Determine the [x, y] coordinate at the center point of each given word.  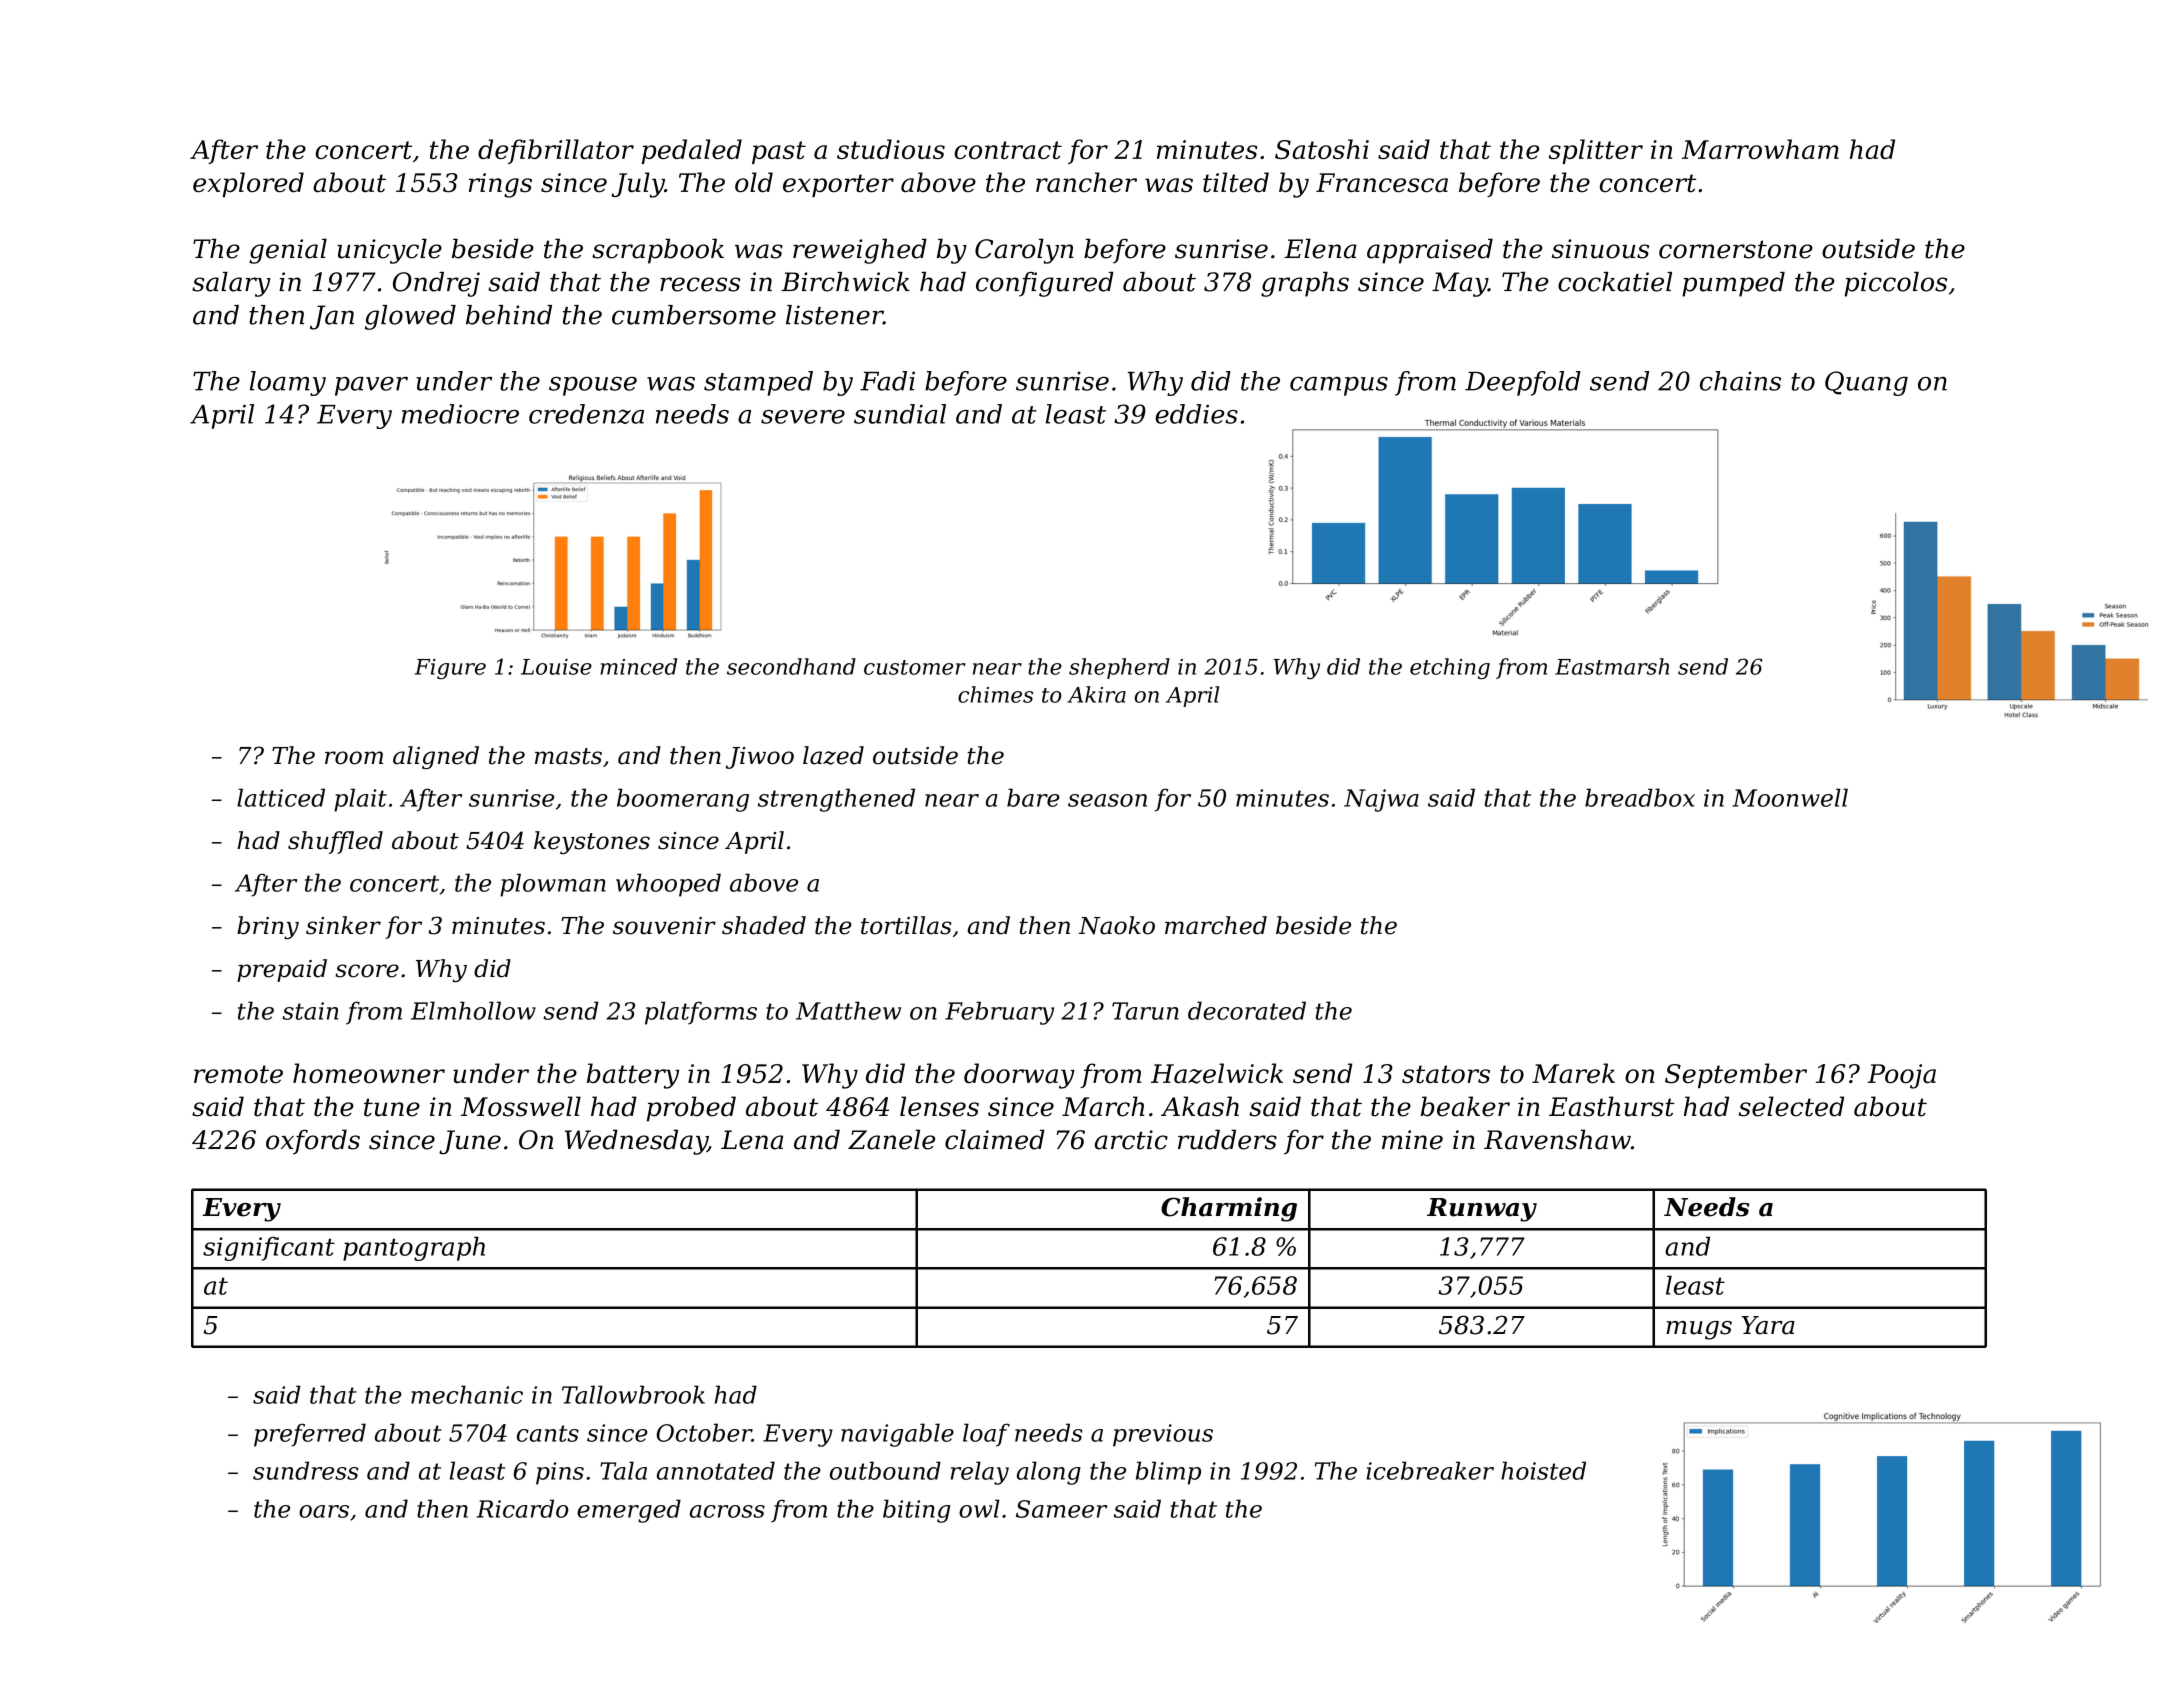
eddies [1196, 414]
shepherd [1119, 668]
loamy [288, 383]
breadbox [1640, 797]
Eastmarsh [1612, 666]
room [354, 758]
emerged [629, 1511]
